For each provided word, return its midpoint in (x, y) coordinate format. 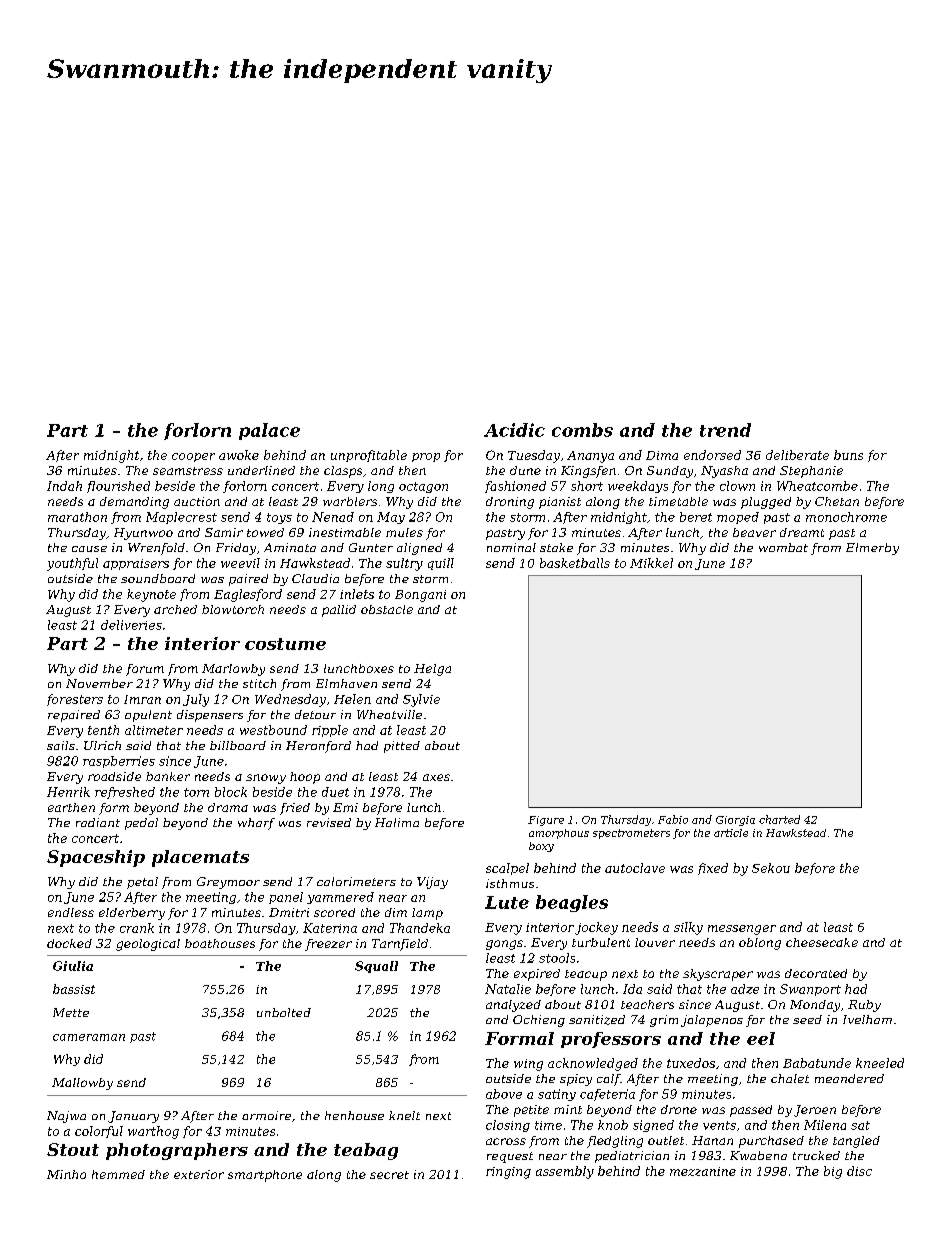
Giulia (73, 966)
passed (751, 1111)
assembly (565, 1172)
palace (269, 431)
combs (582, 430)
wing (528, 1065)
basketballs (575, 563)
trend (725, 430)
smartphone (265, 1176)
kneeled (880, 1063)
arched (175, 609)
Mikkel (651, 563)
